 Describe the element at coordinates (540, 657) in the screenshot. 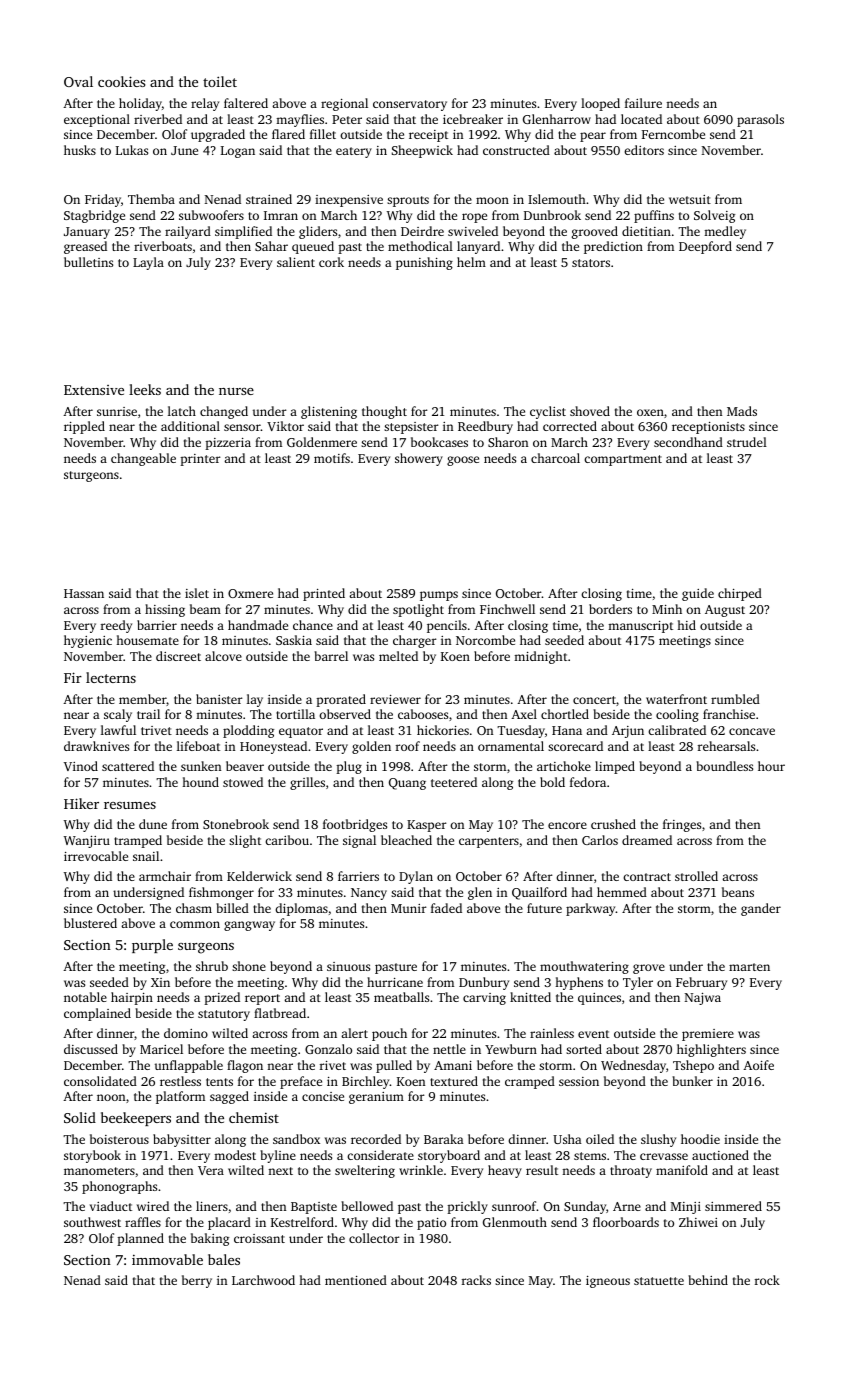

I see `midnight` at that location.
